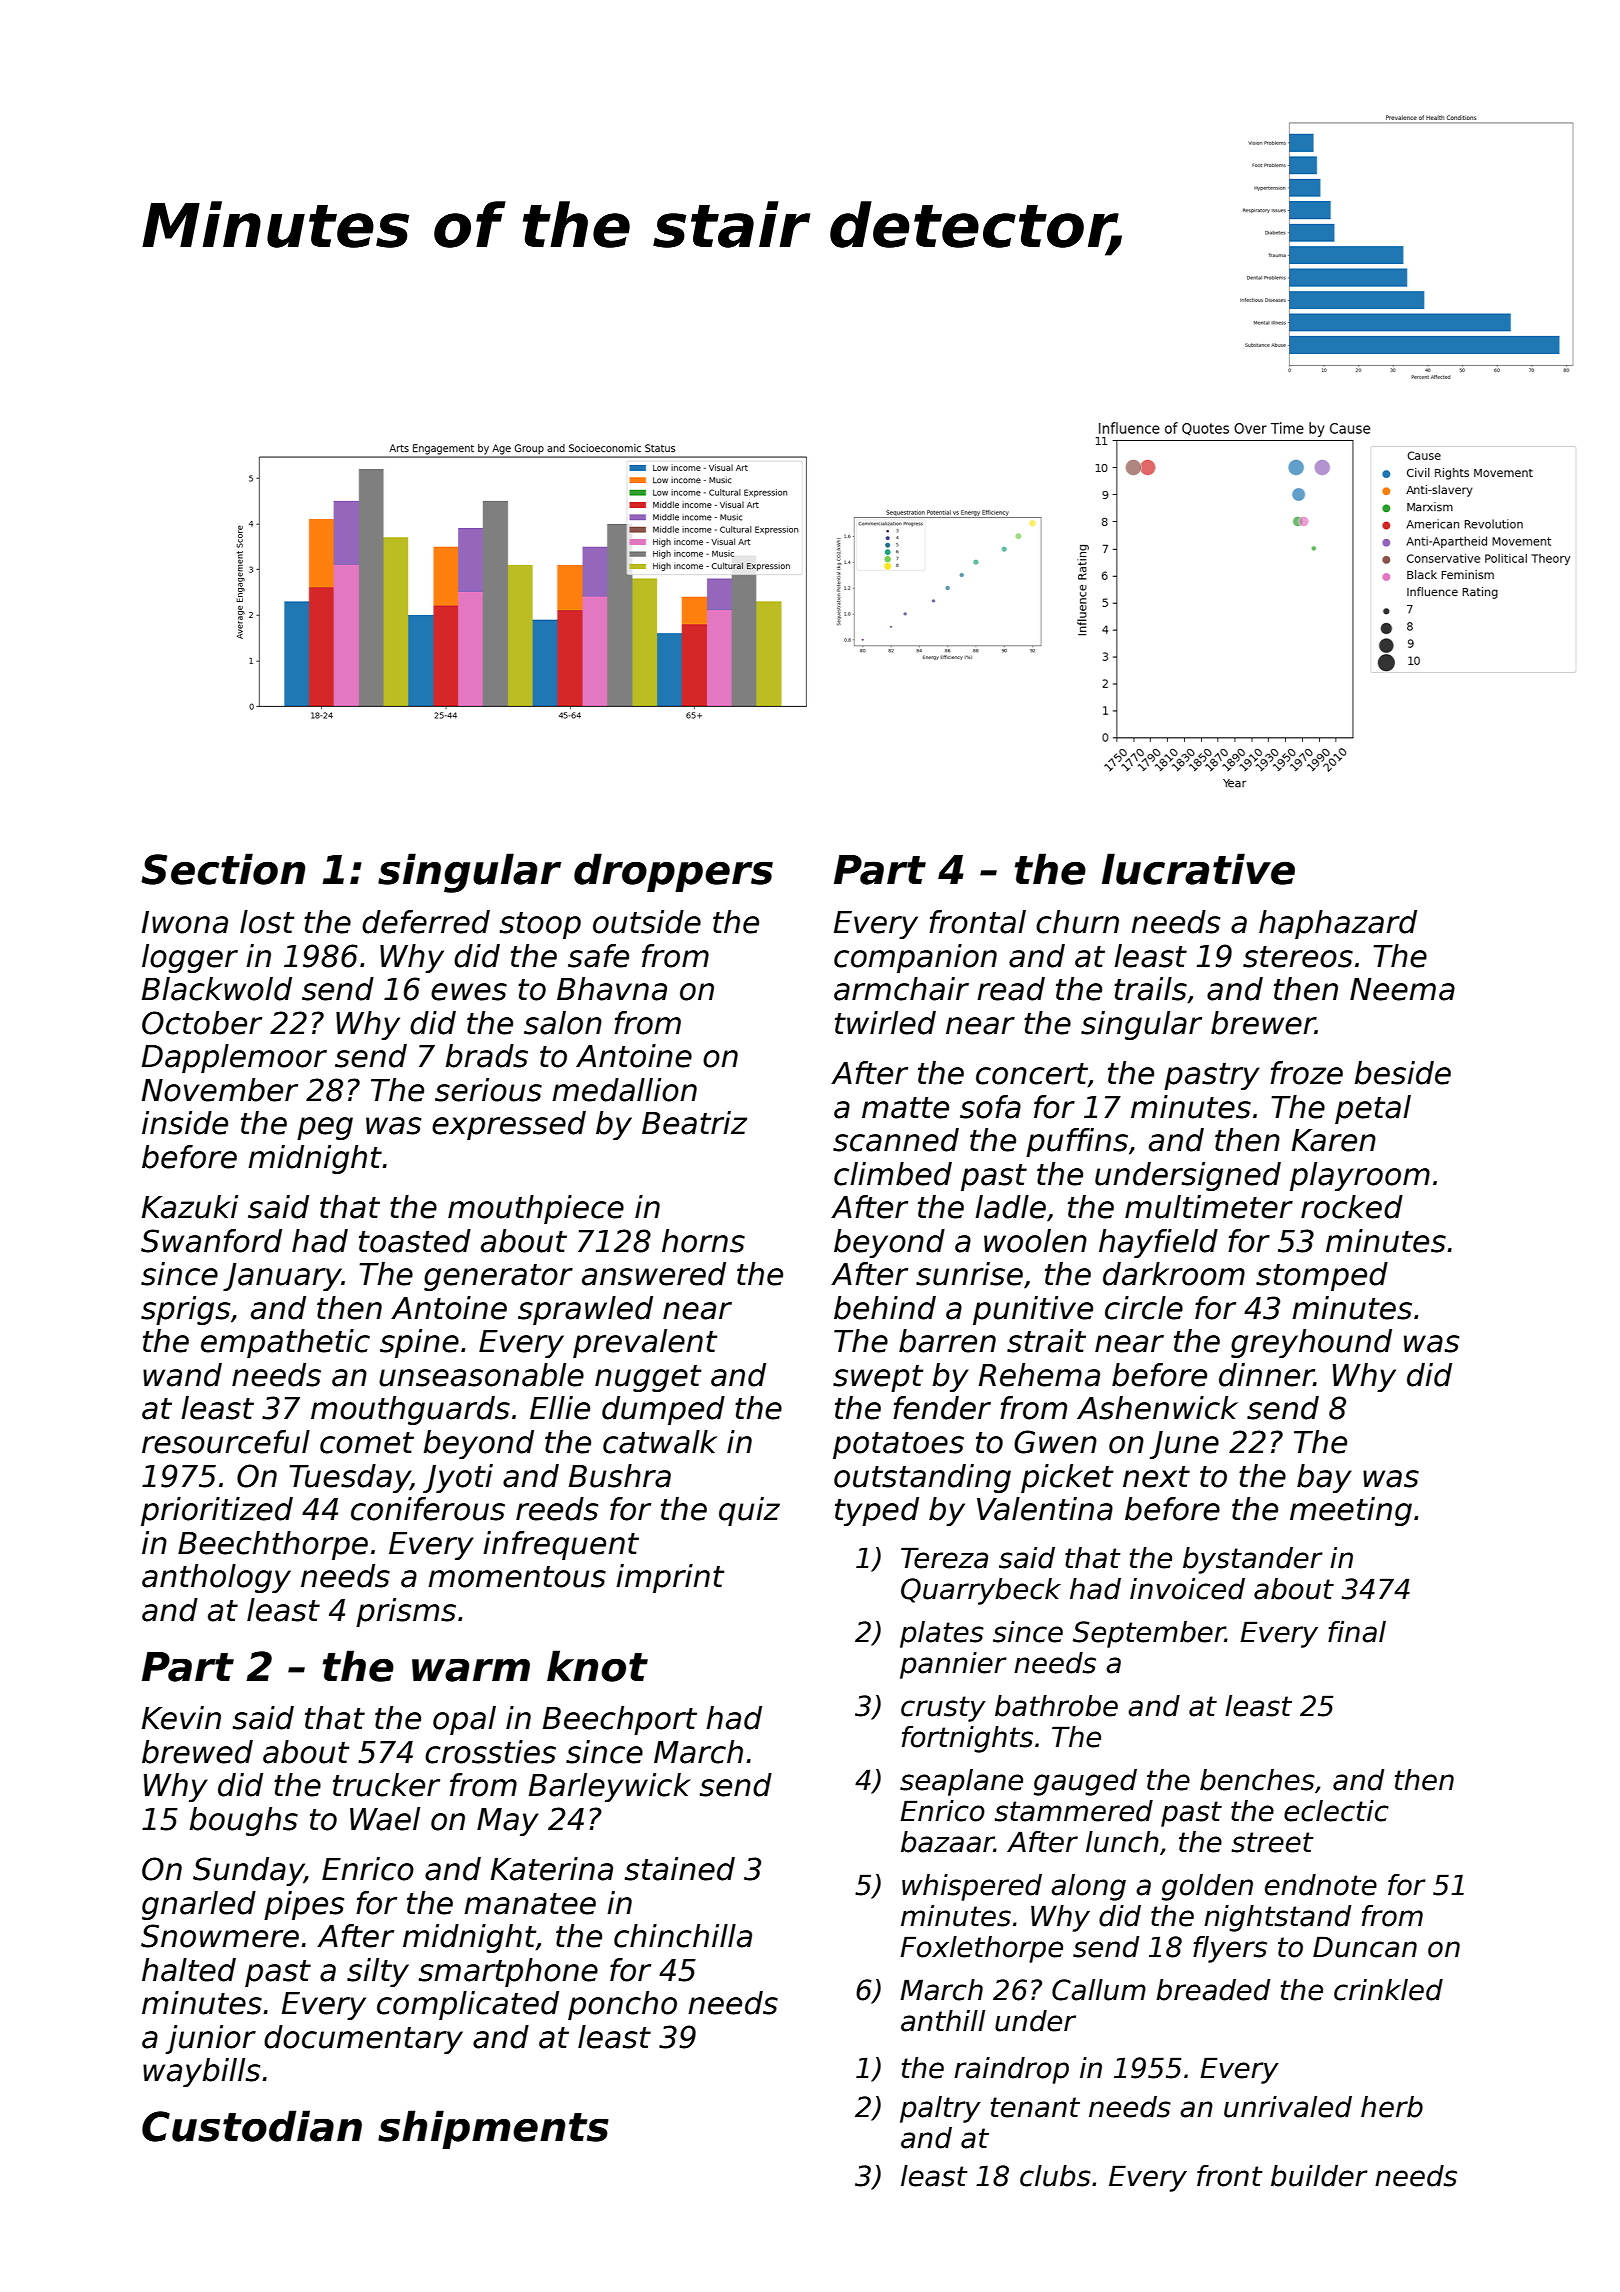  What do you see at coordinates (199, 1905) in the image?
I see `gnarled` at bounding box center [199, 1905].
